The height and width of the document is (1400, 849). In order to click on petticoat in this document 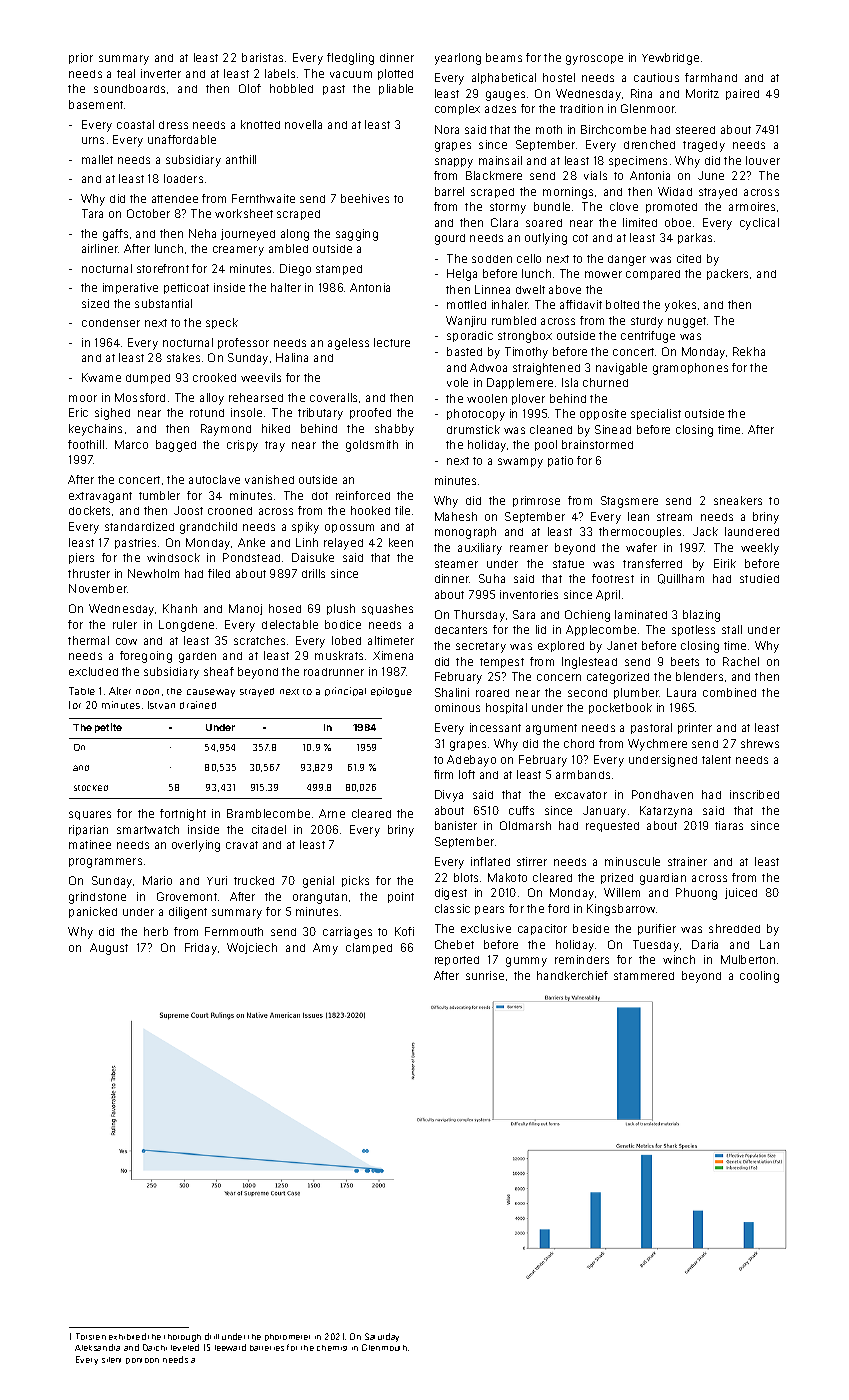, I will do `click(186, 288)`.
